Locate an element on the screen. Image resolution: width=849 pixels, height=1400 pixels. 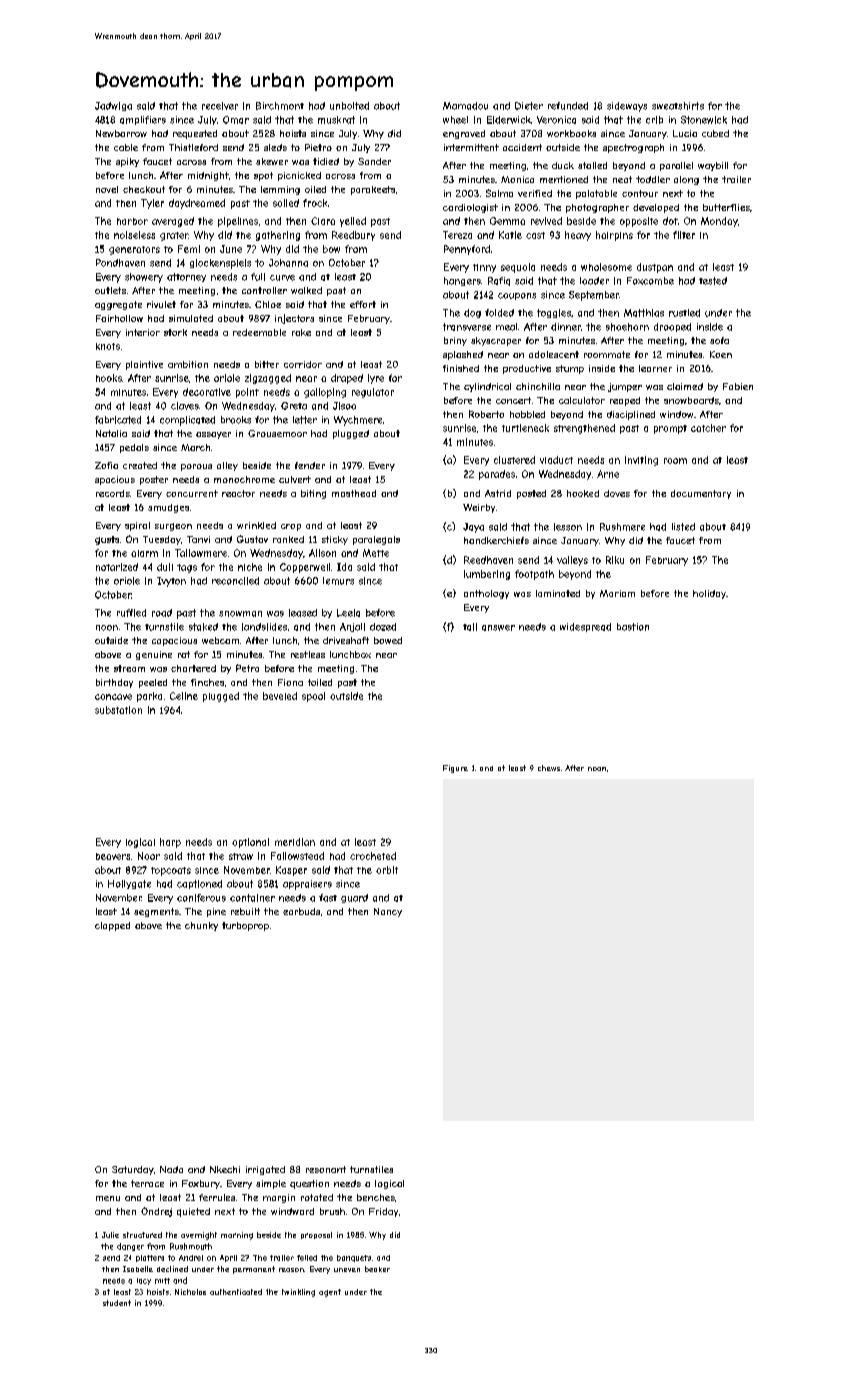
holiday is located at coordinates (709, 594).
